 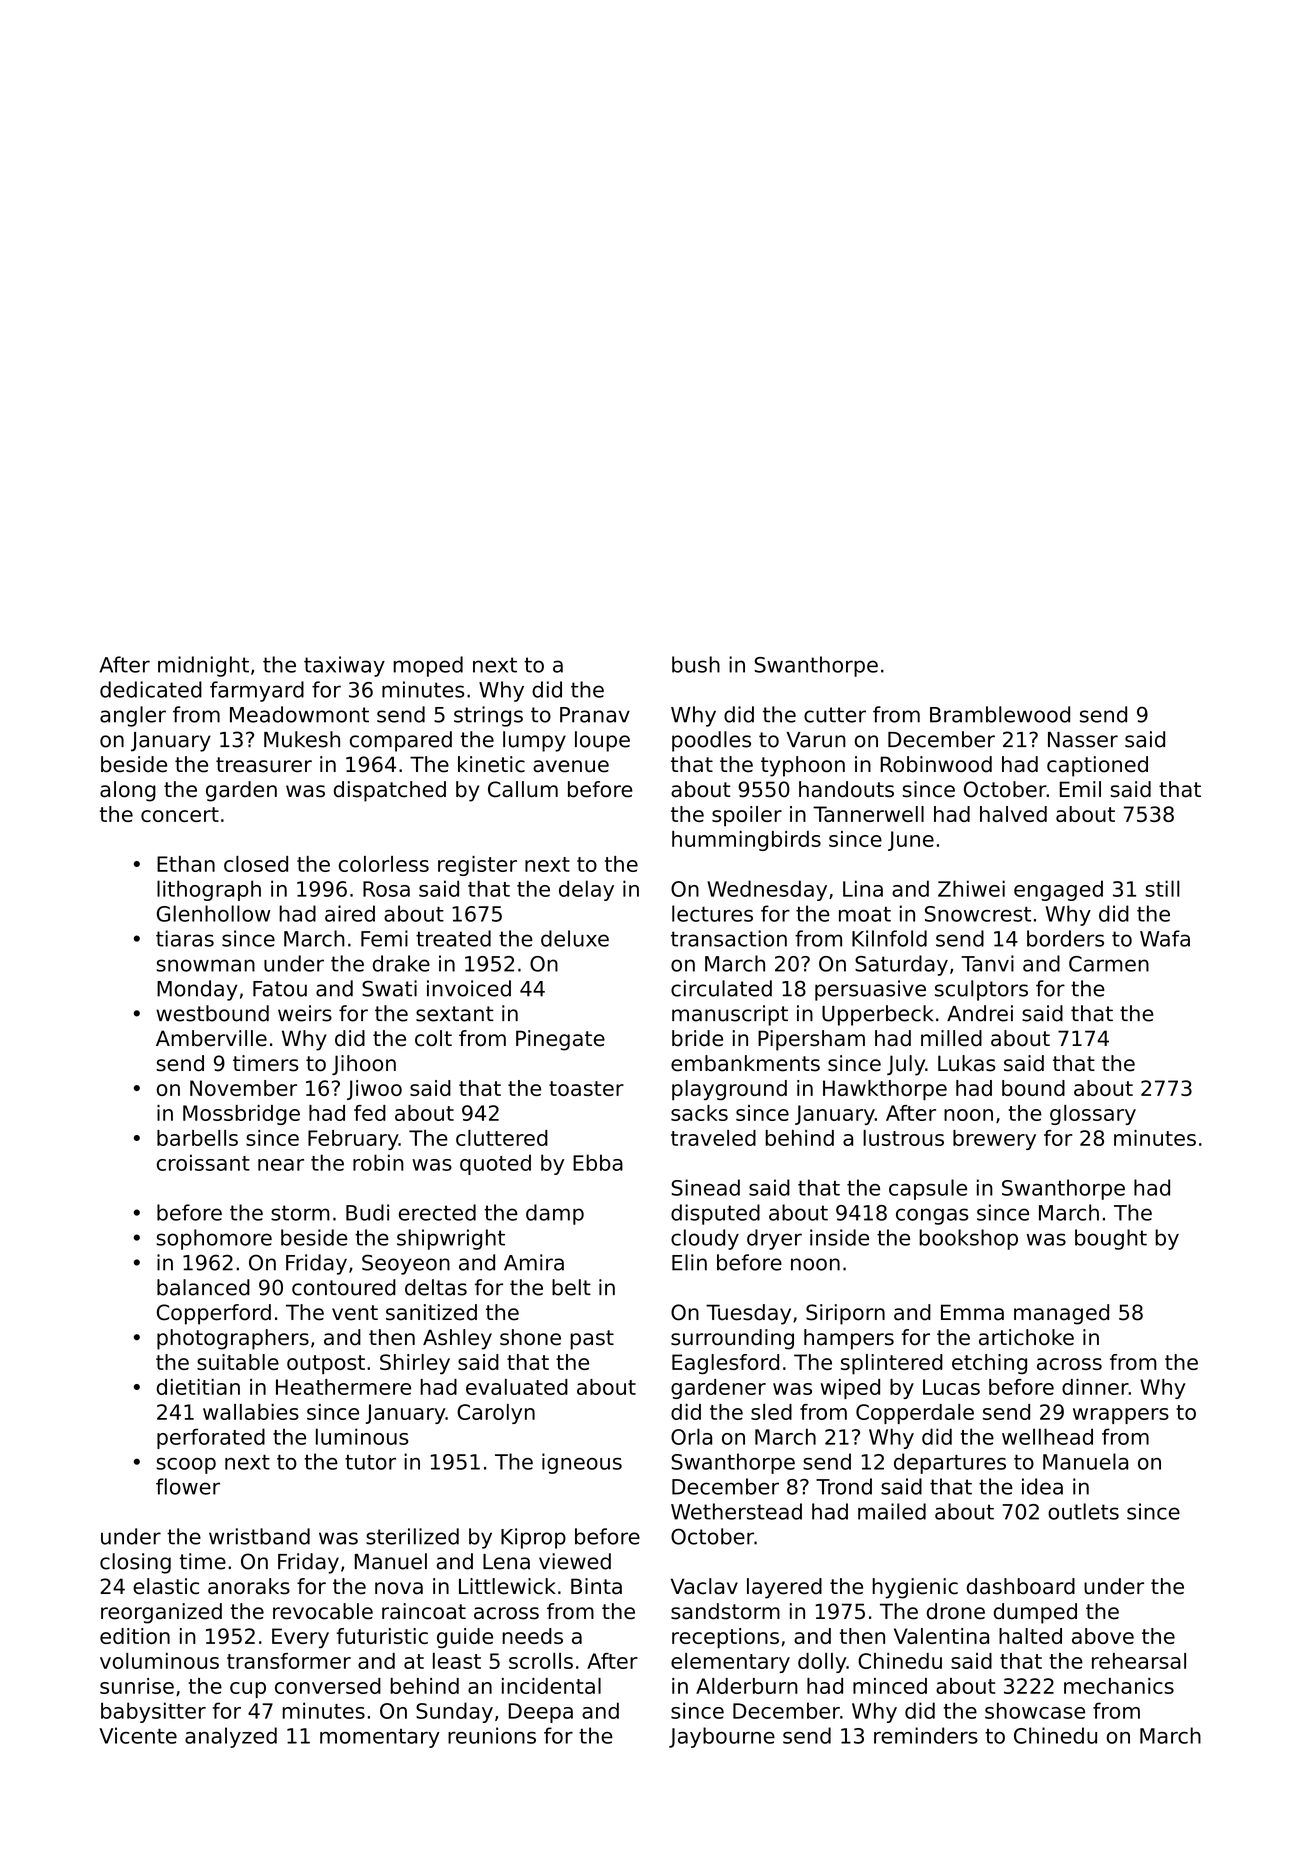 What do you see at coordinates (1121, 1416) in the screenshot?
I see `wrappers` at bounding box center [1121, 1416].
